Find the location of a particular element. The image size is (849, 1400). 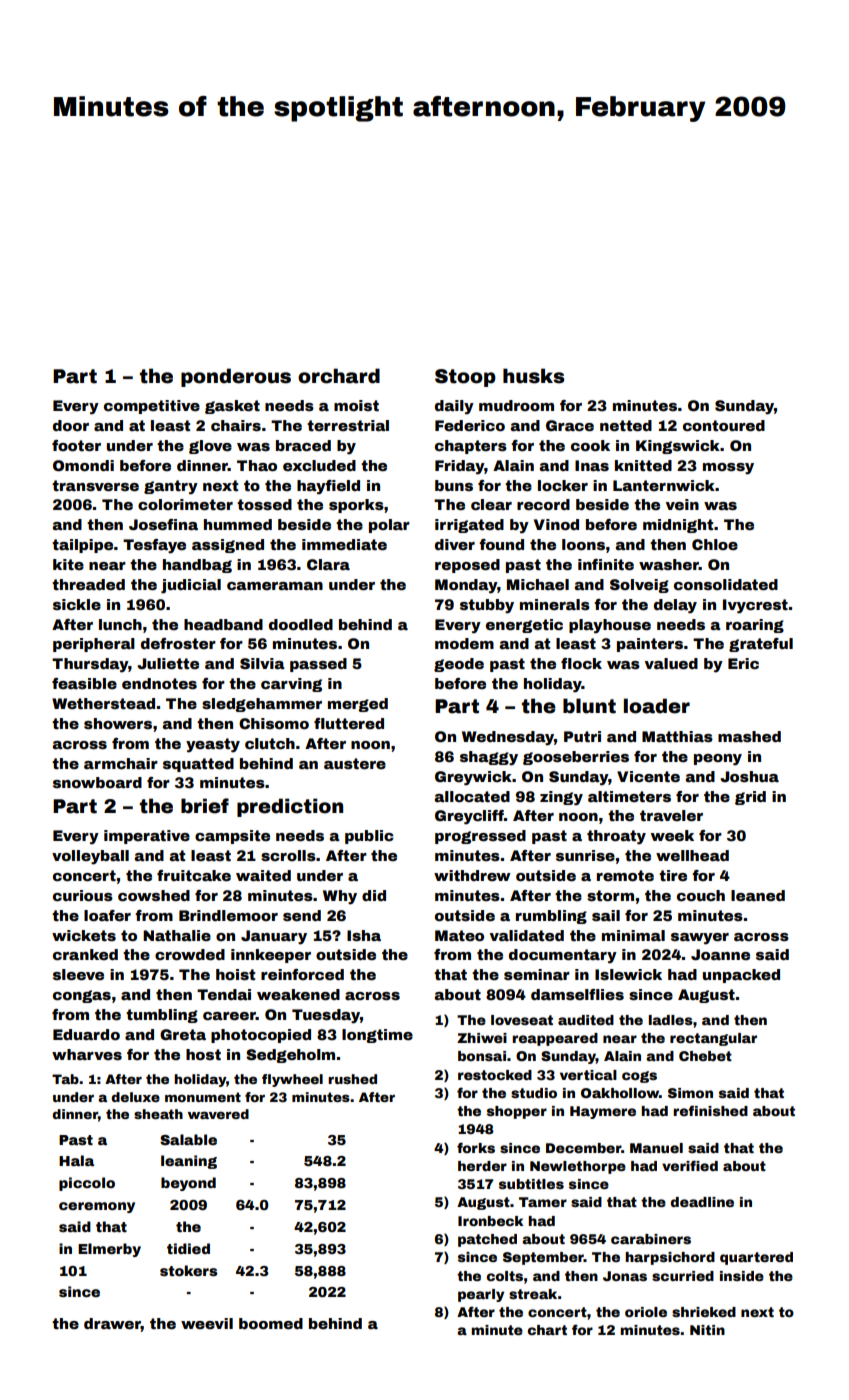

doodled is located at coordinates (301, 624).
